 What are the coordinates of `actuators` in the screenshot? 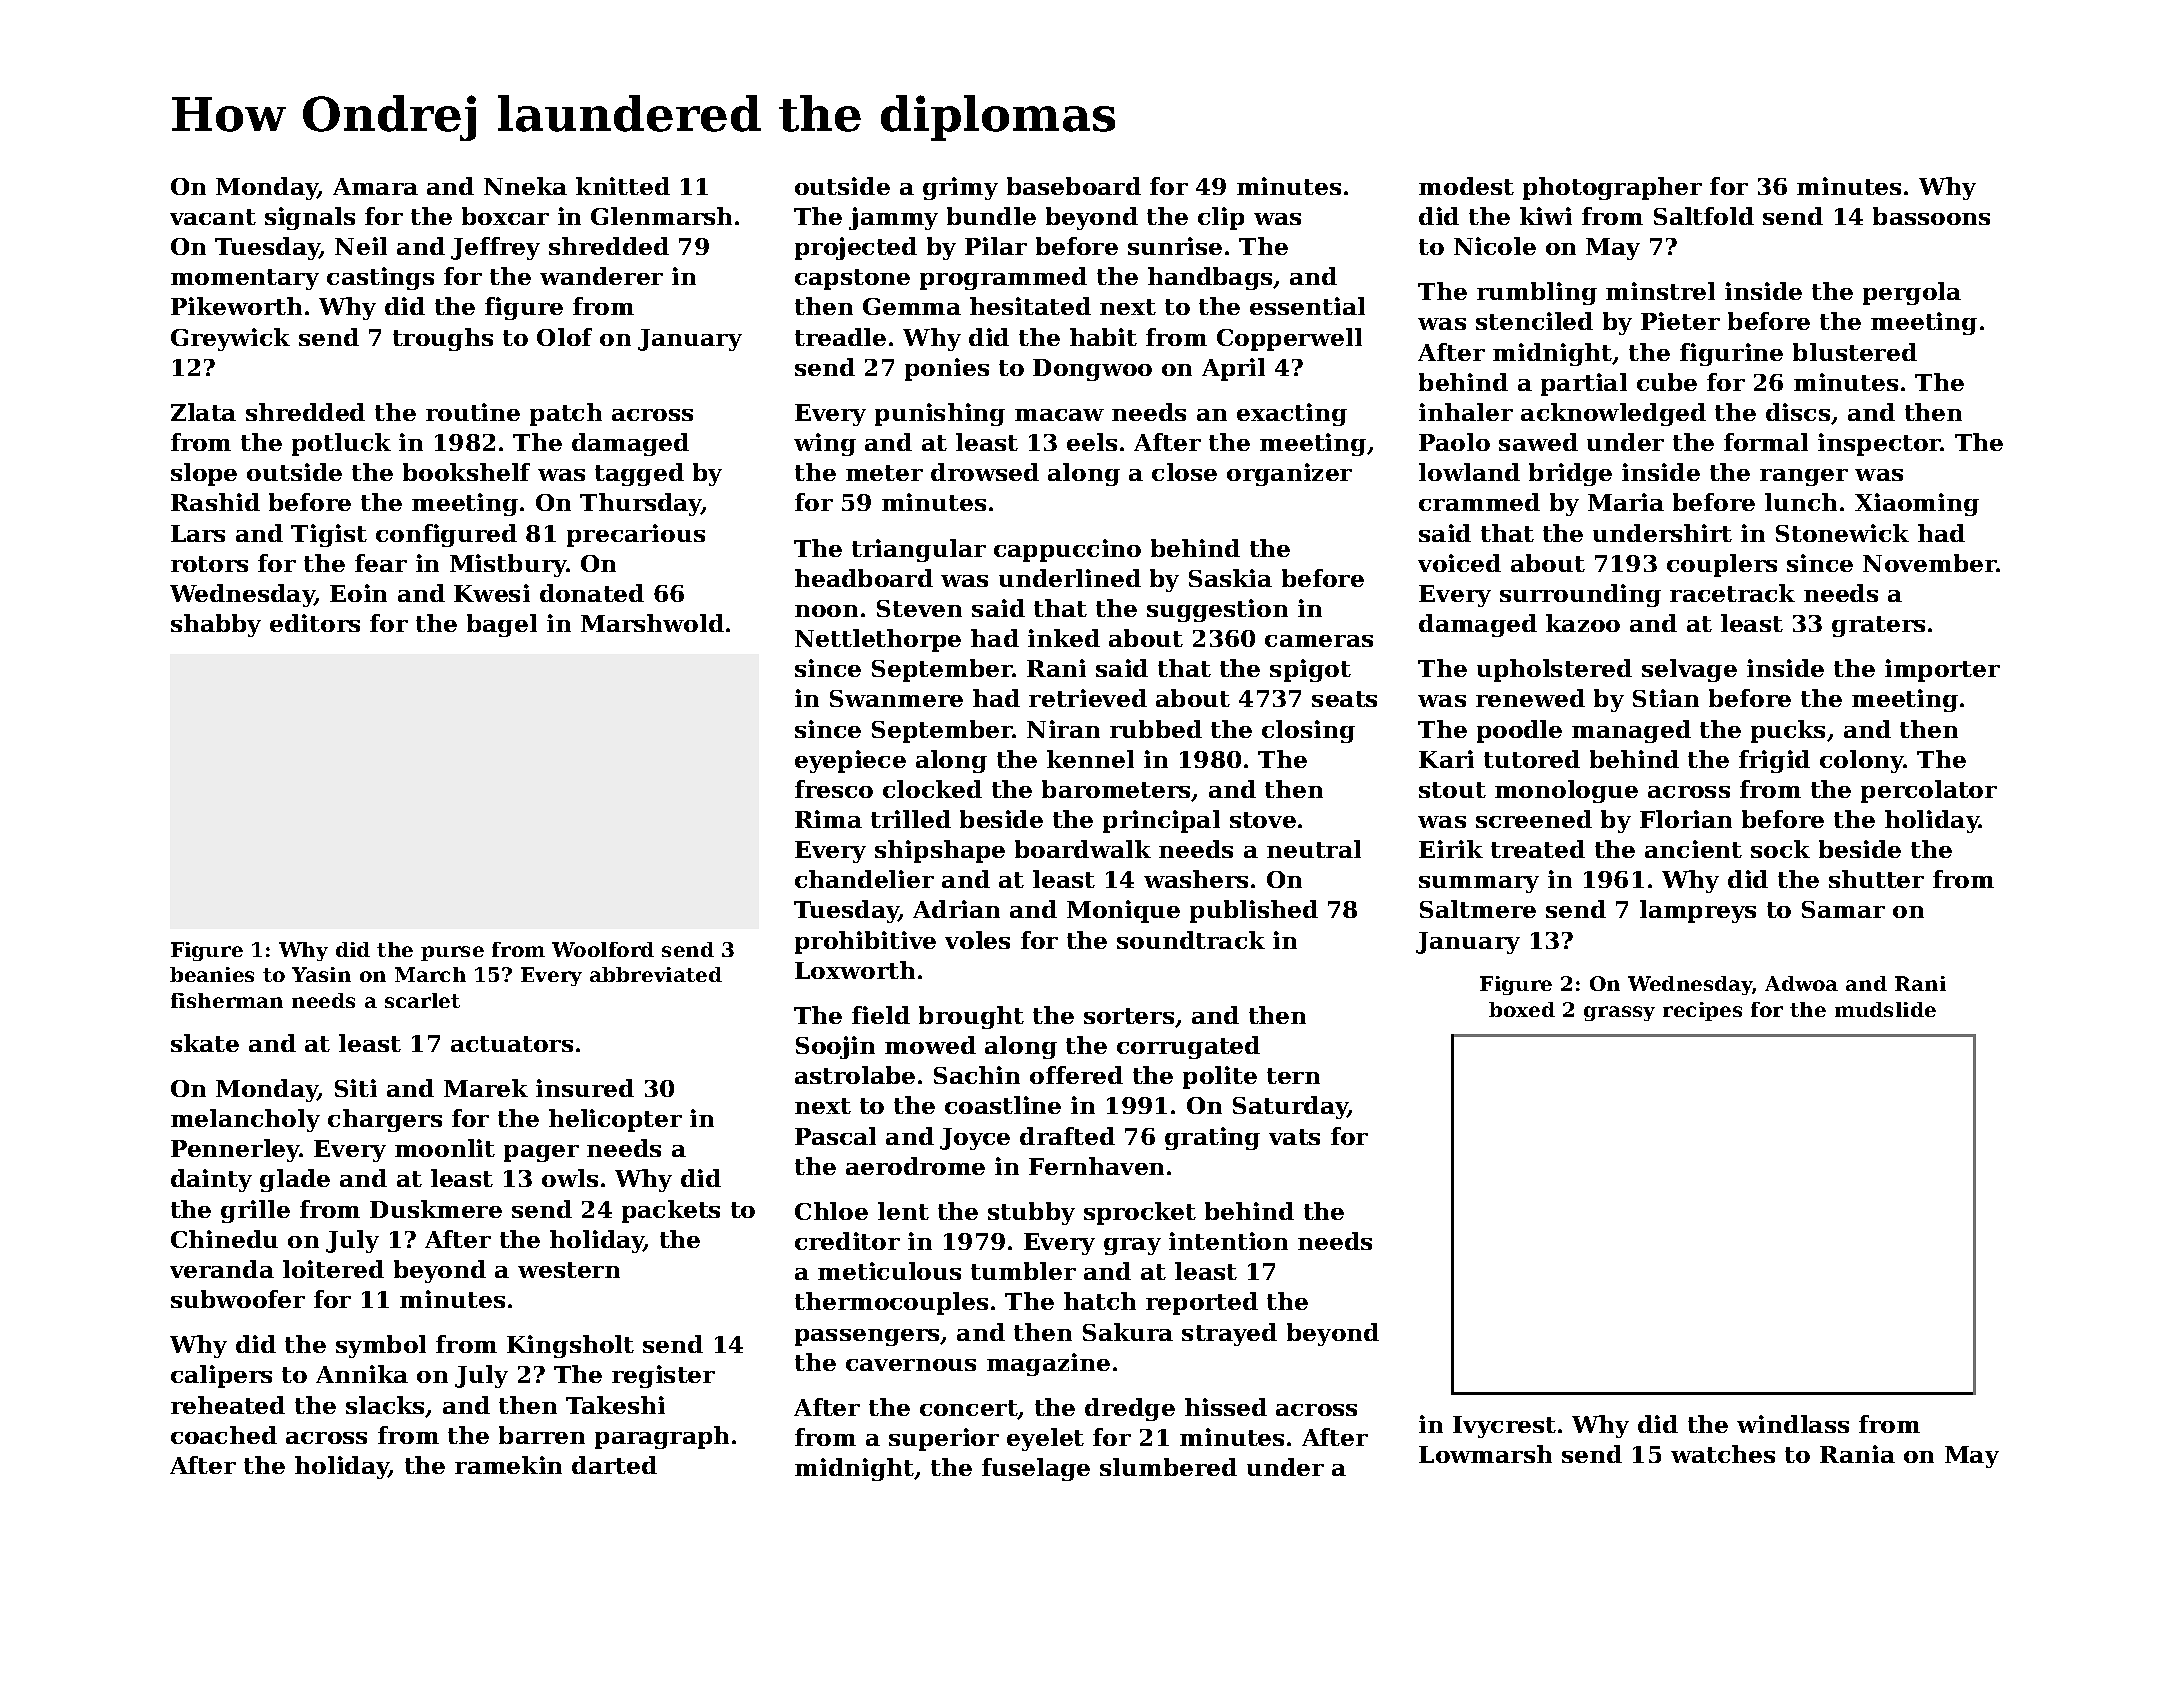 It's located at (512, 1044).
